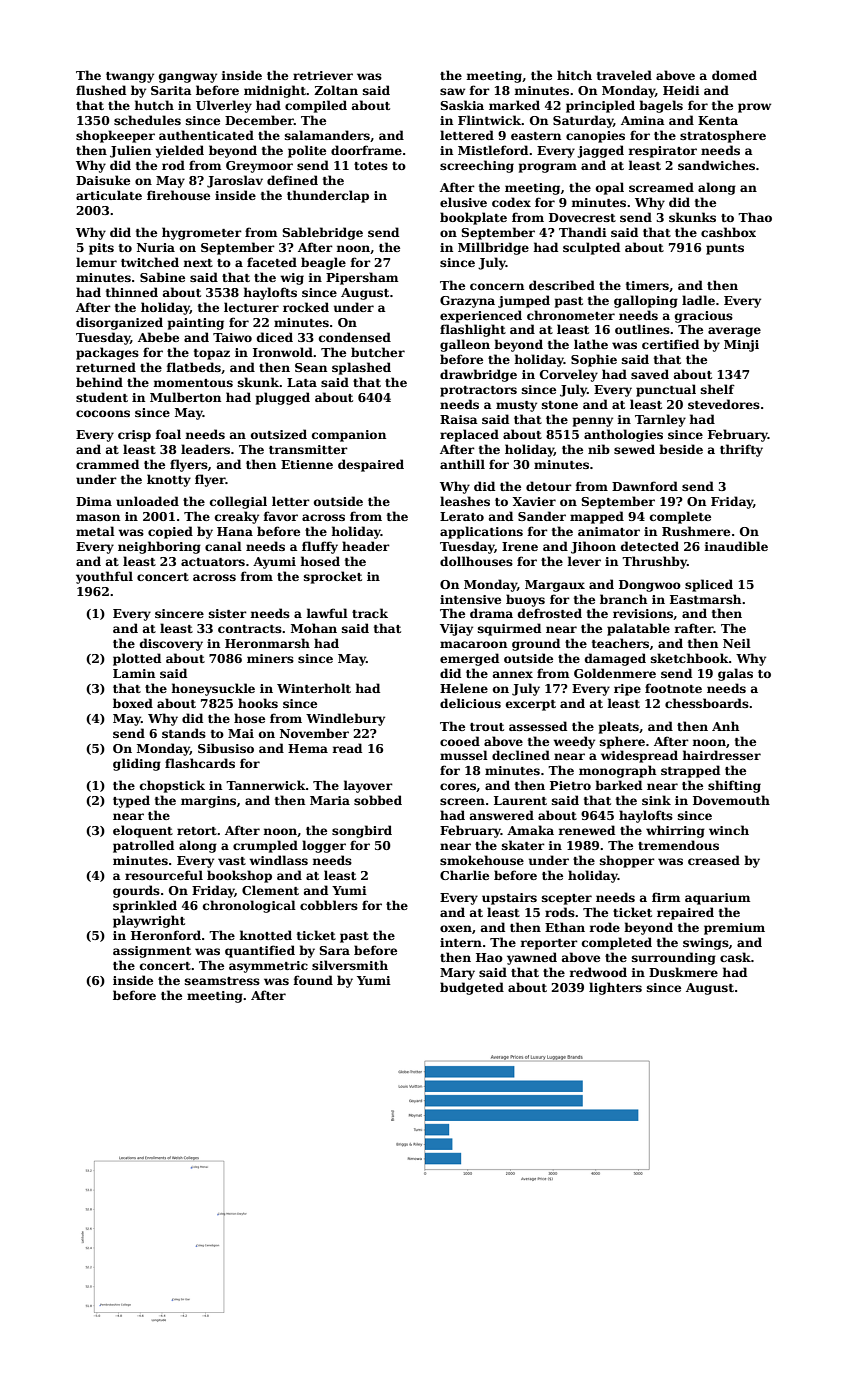 Image resolution: width=849 pixels, height=1400 pixels. I want to click on yawned, so click(532, 958).
